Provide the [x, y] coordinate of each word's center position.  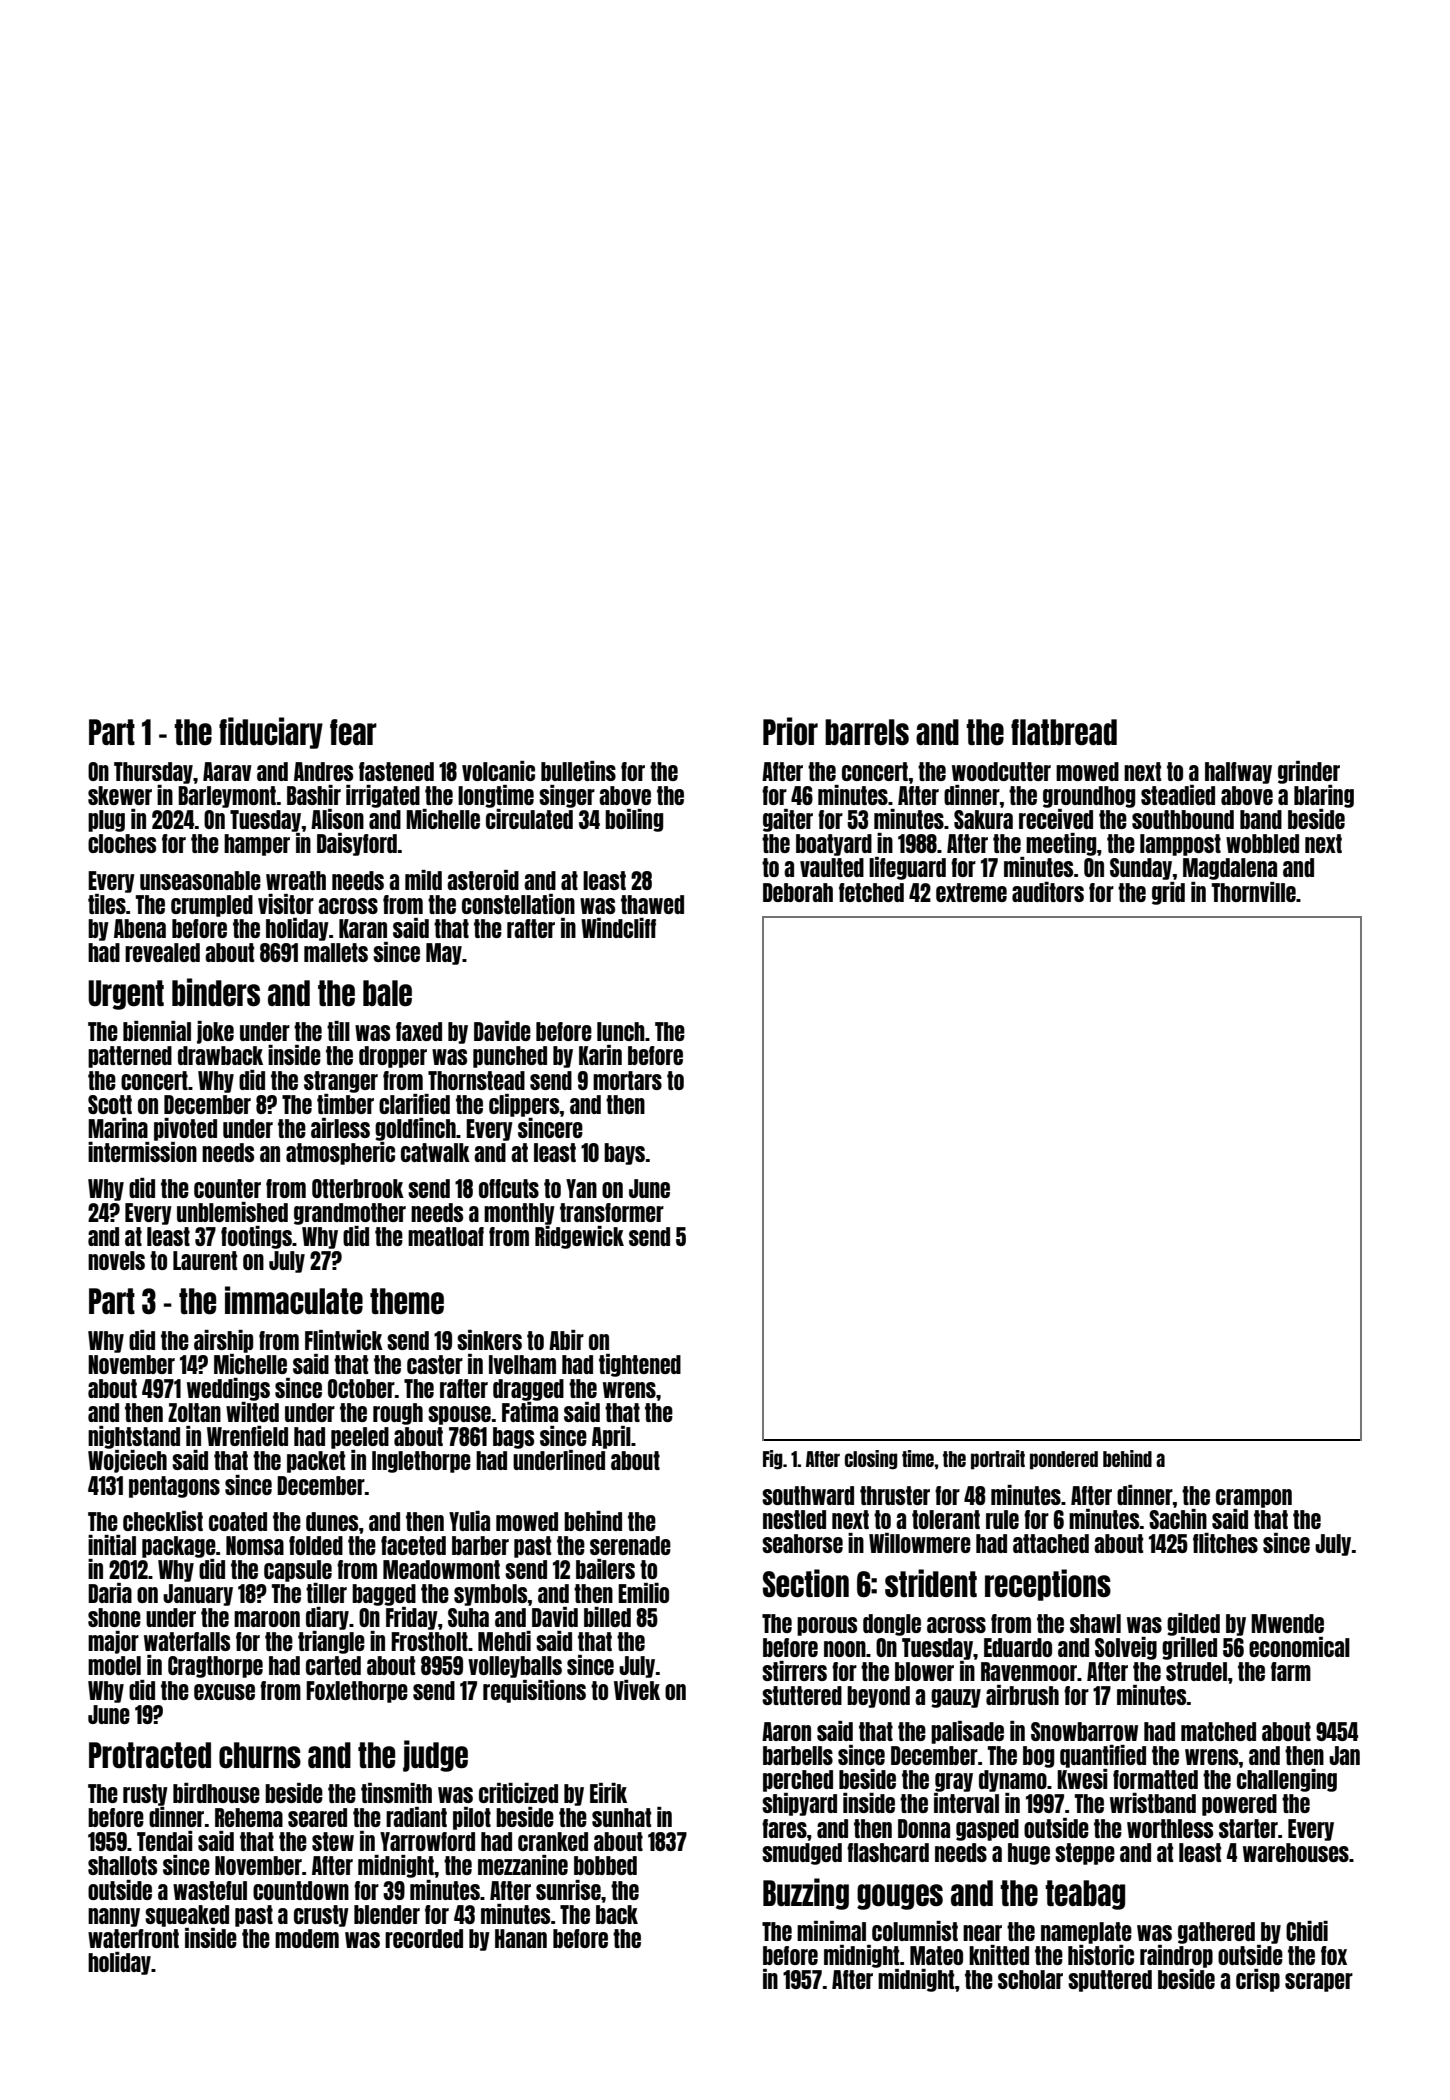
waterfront [133, 1938]
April [611, 1437]
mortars [627, 1080]
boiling [634, 820]
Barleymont [227, 797]
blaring [1324, 796]
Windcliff [618, 928]
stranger [341, 1082]
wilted [252, 1412]
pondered [1064, 1460]
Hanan [521, 1938]
